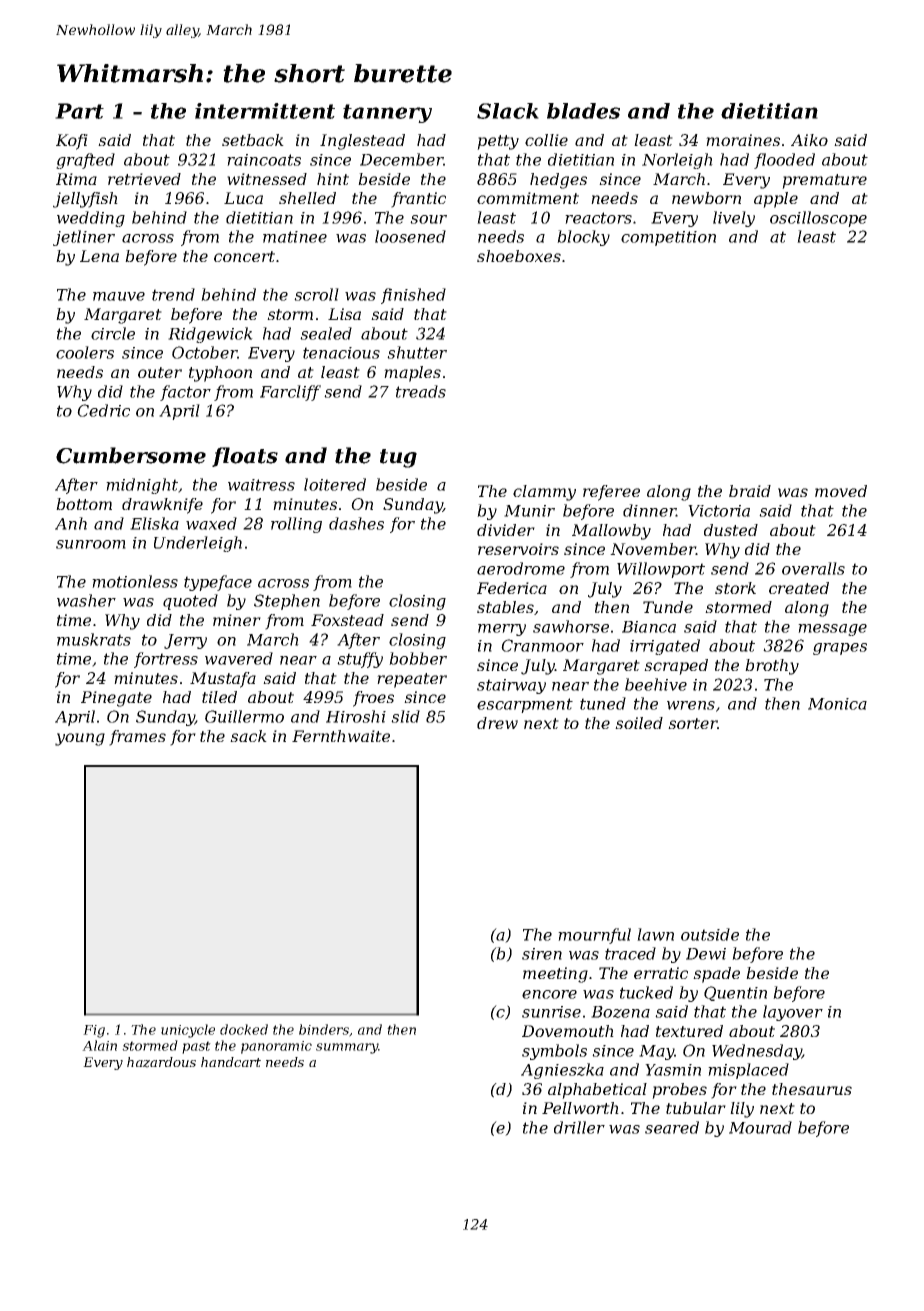  Describe the element at coordinates (809, 140) in the page. I see `Aiko` at that location.
